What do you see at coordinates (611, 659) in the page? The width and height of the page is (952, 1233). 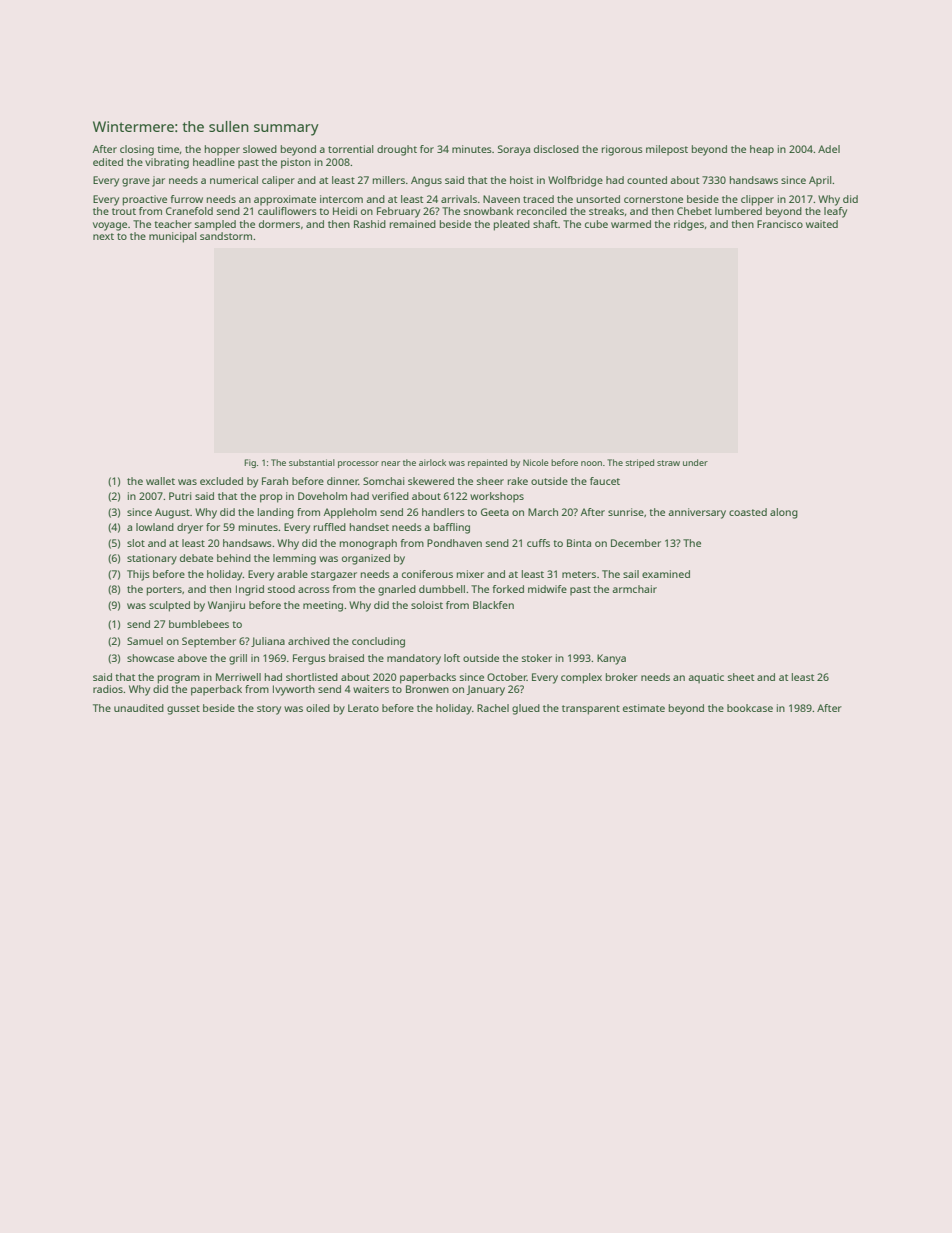 I see `Kanya` at bounding box center [611, 659].
